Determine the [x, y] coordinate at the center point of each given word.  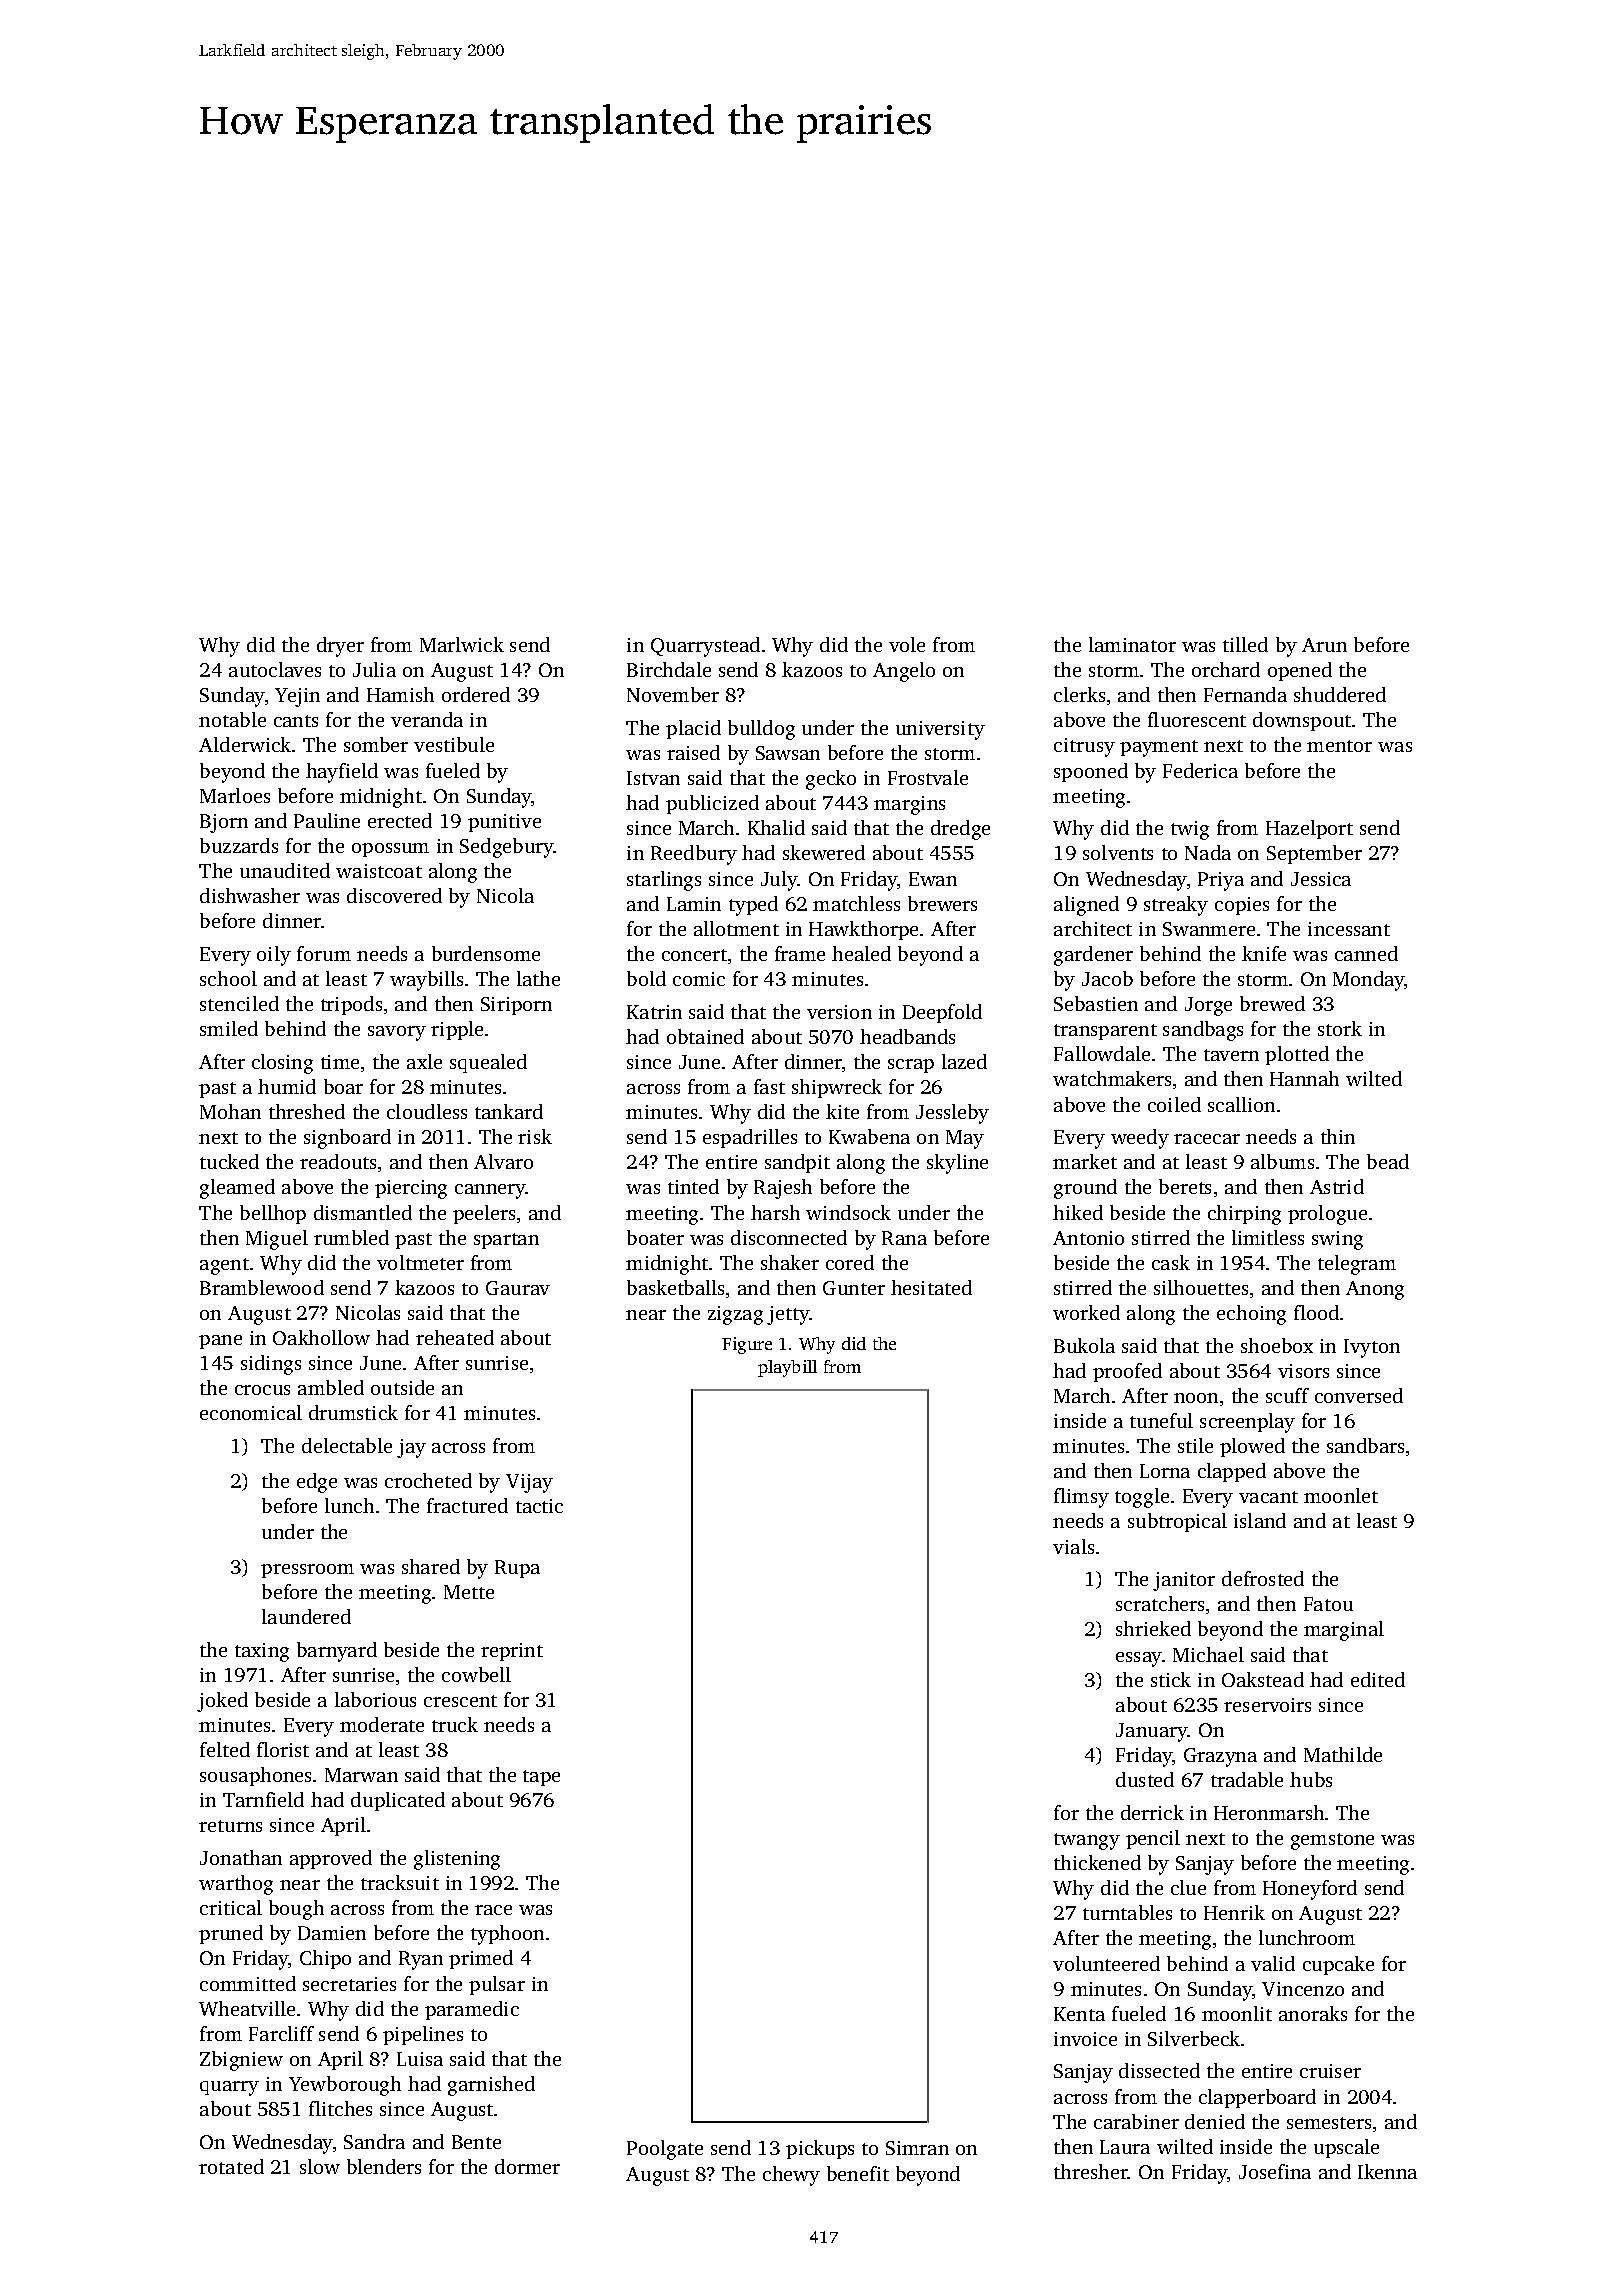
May [965, 1139]
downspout [1302, 721]
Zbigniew [241, 2061]
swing [1337, 1240]
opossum [390, 850]
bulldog [761, 730]
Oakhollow [321, 1337]
